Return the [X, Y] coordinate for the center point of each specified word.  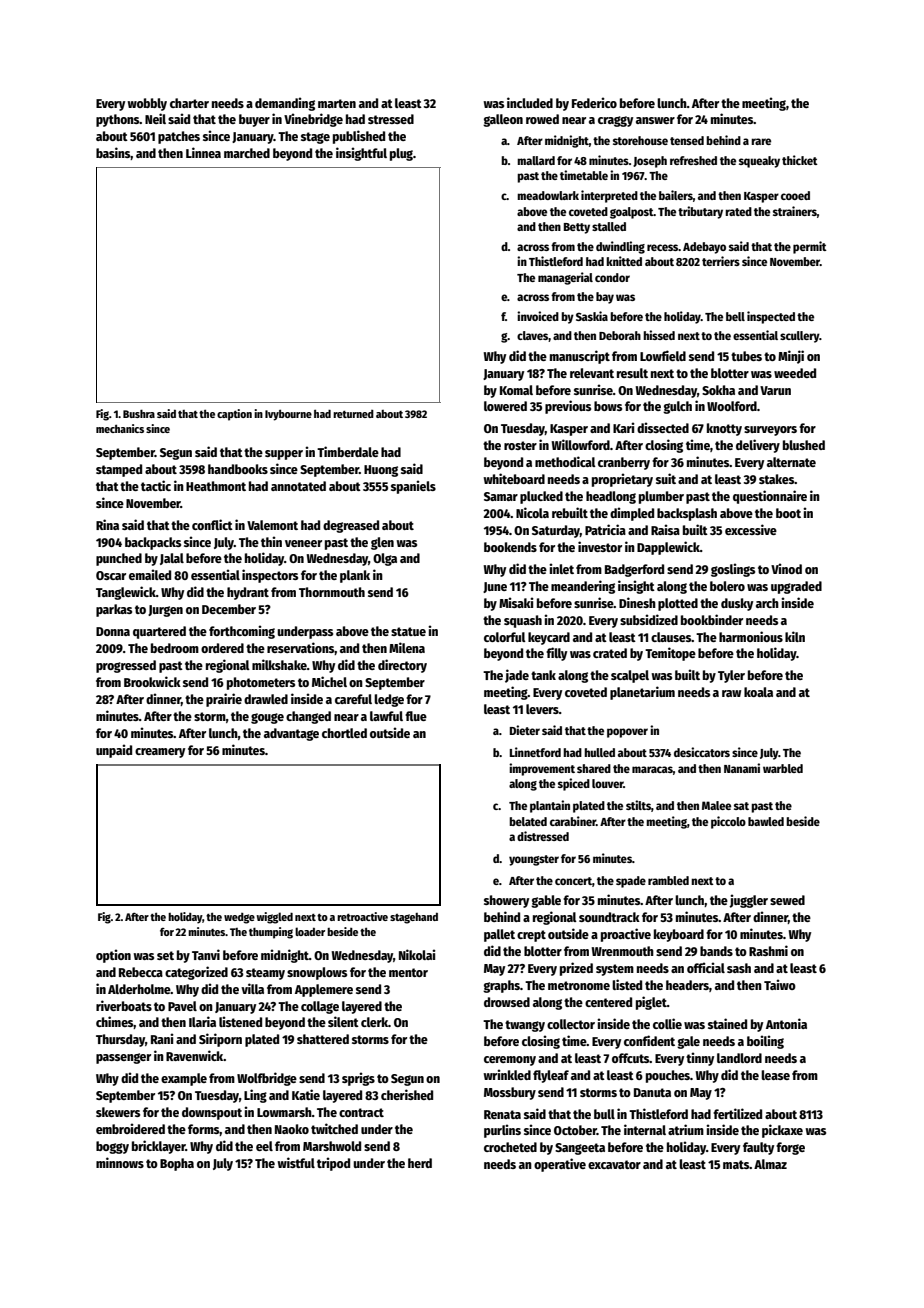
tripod [333, 1164]
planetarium [642, 693]
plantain [550, 806]
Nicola [532, 512]
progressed [126, 666]
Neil [155, 118]
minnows [120, 1162]
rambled [668, 880]
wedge [239, 918]
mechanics [120, 428]
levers [542, 709]
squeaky [759, 162]
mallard [536, 160]
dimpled [632, 514]
